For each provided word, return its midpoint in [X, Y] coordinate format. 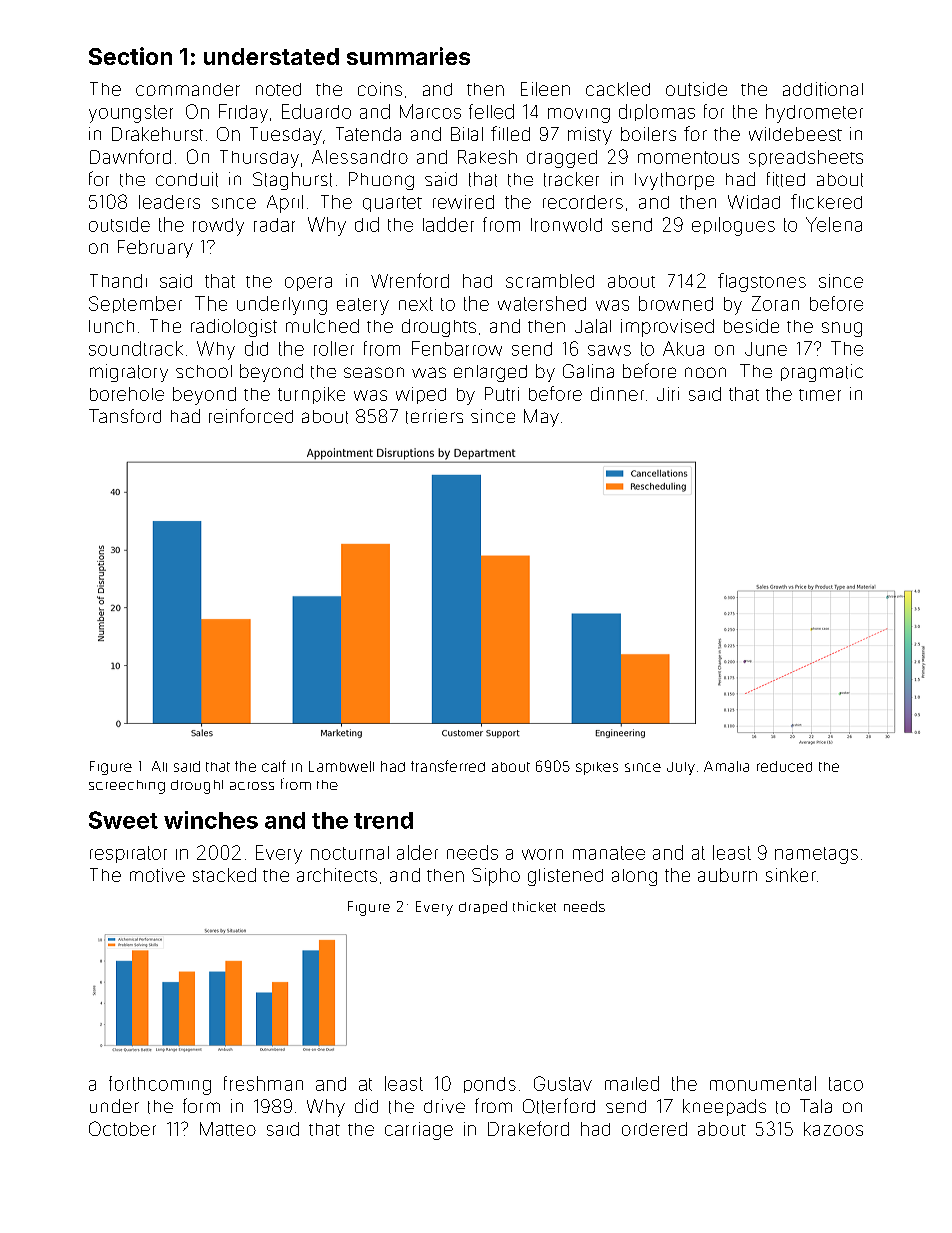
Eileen [545, 89]
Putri [502, 394]
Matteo [228, 1129]
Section [130, 56]
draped [483, 907]
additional [823, 89]
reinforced [251, 415]
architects [337, 875]
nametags [816, 855]
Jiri [668, 394]
